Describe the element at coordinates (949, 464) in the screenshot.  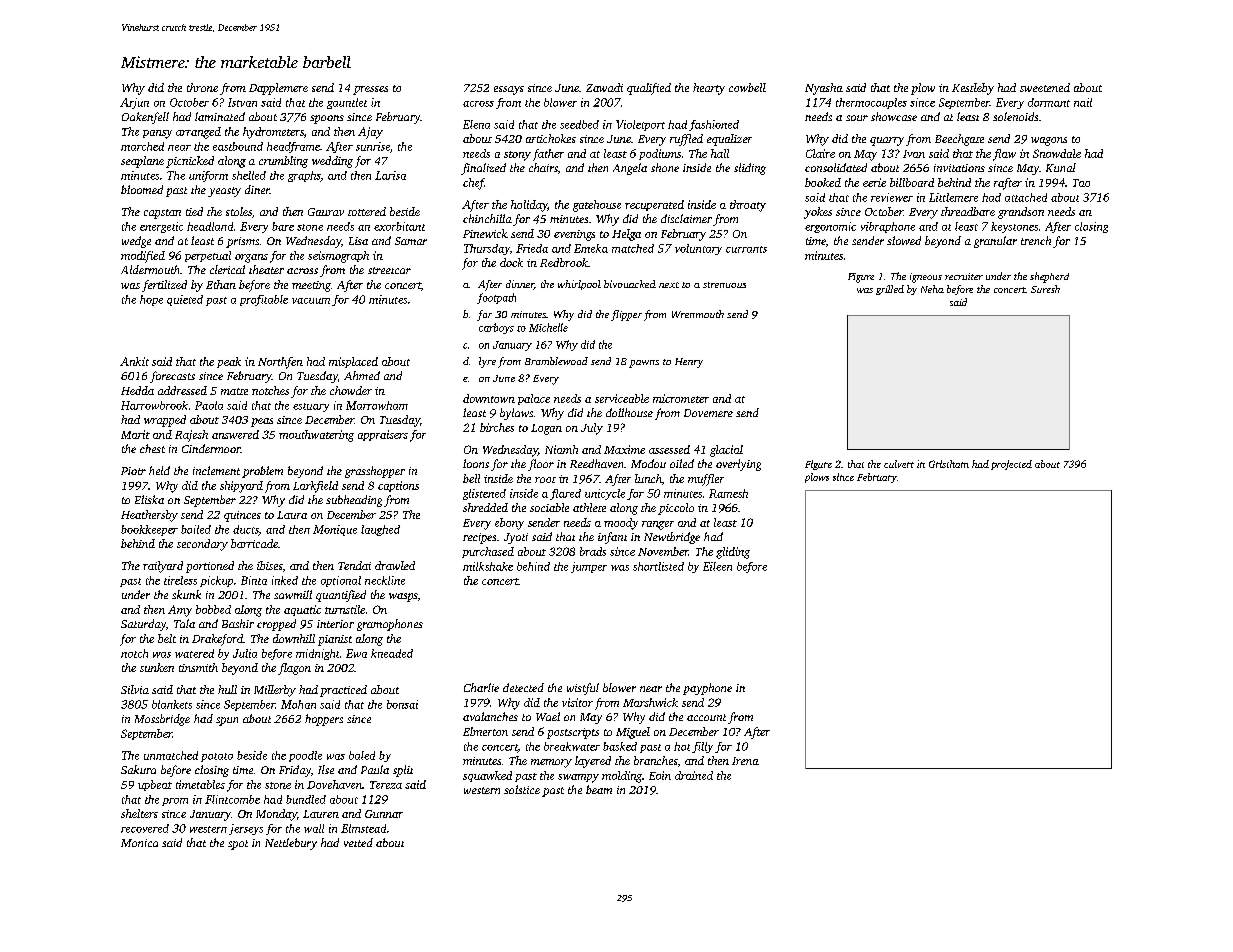
I see `Gristham` at that location.
